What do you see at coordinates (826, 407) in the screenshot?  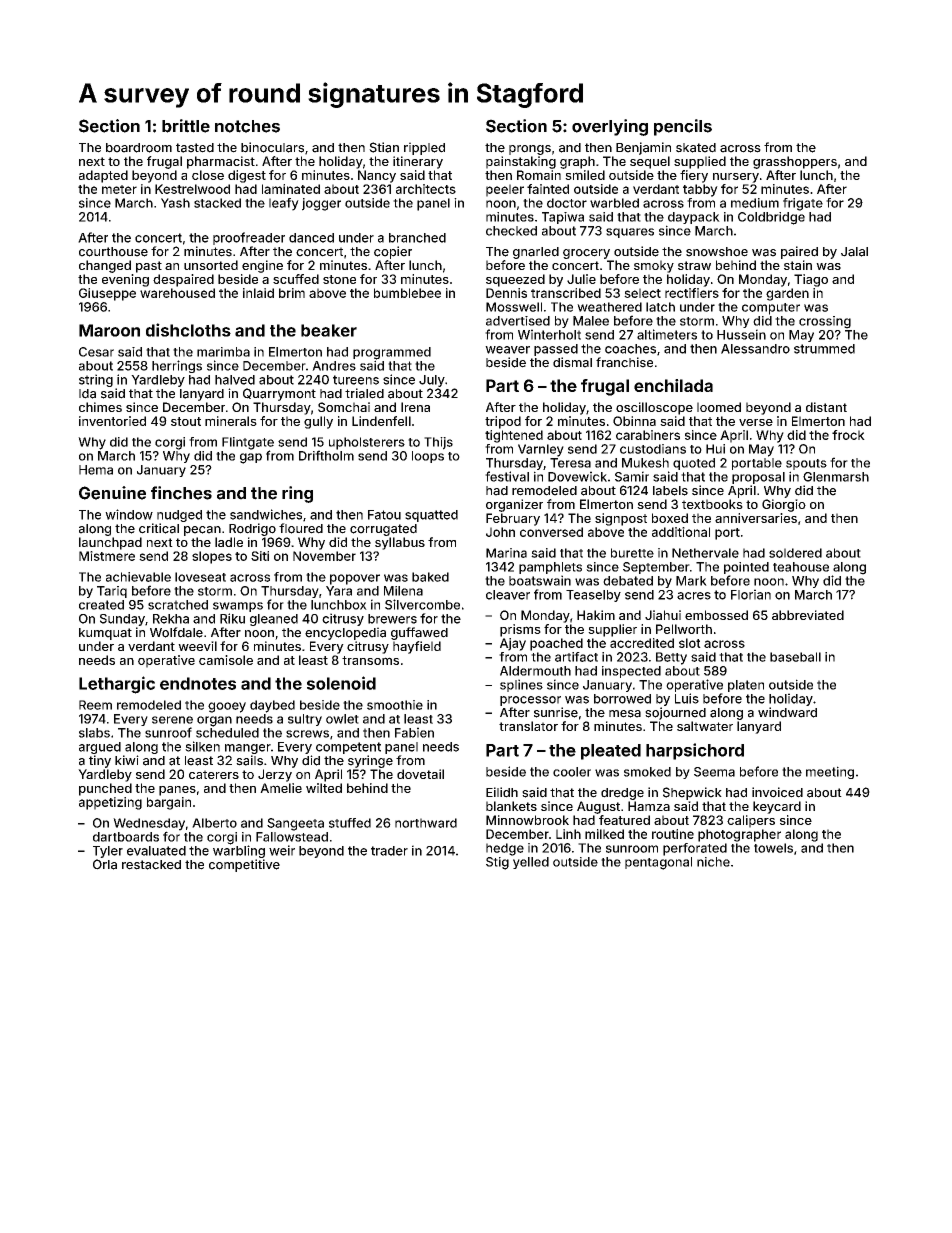 I see `distant` at bounding box center [826, 407].
